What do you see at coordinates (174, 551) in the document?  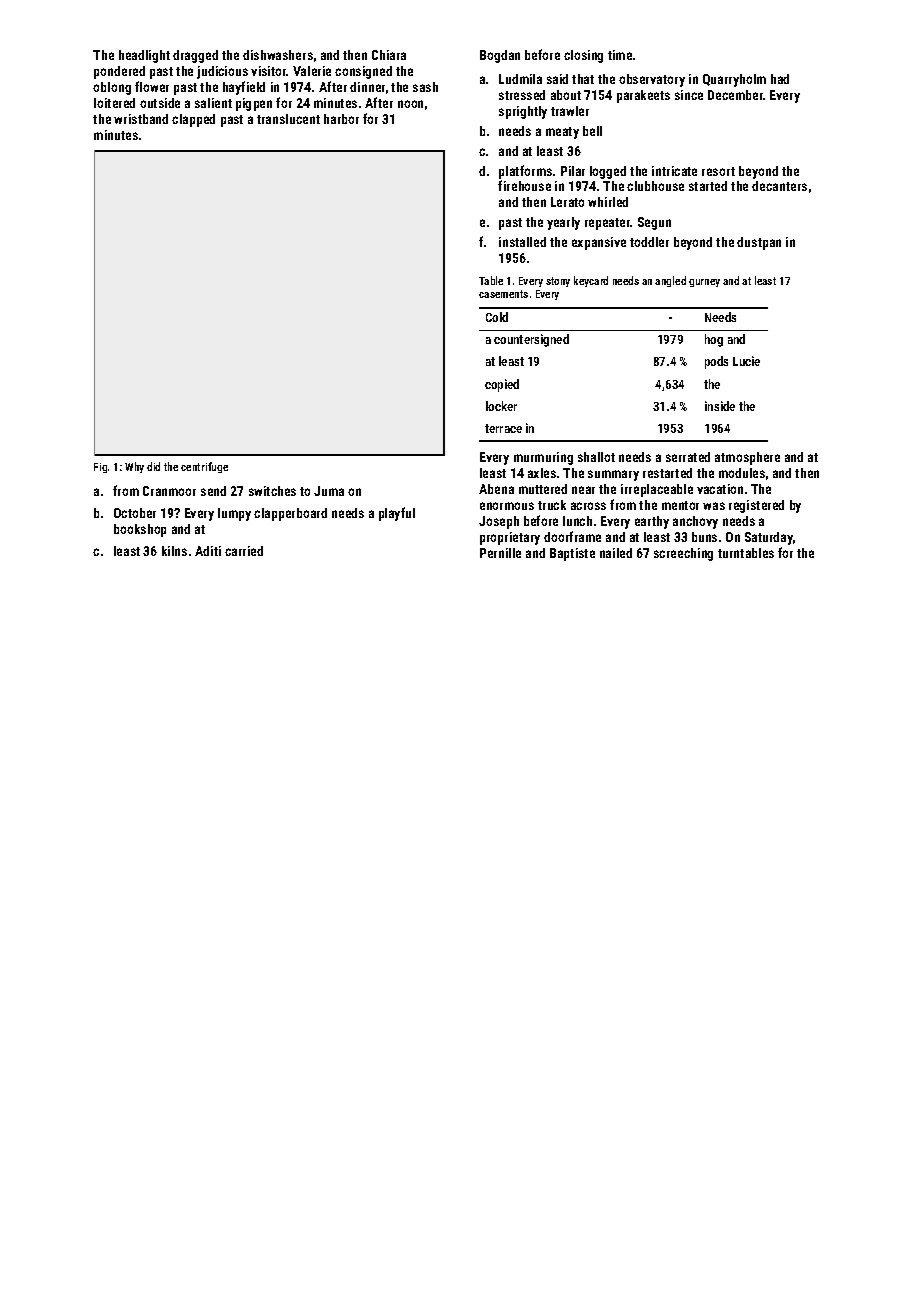 I see `kilns` at bounding box center [174, 551].
